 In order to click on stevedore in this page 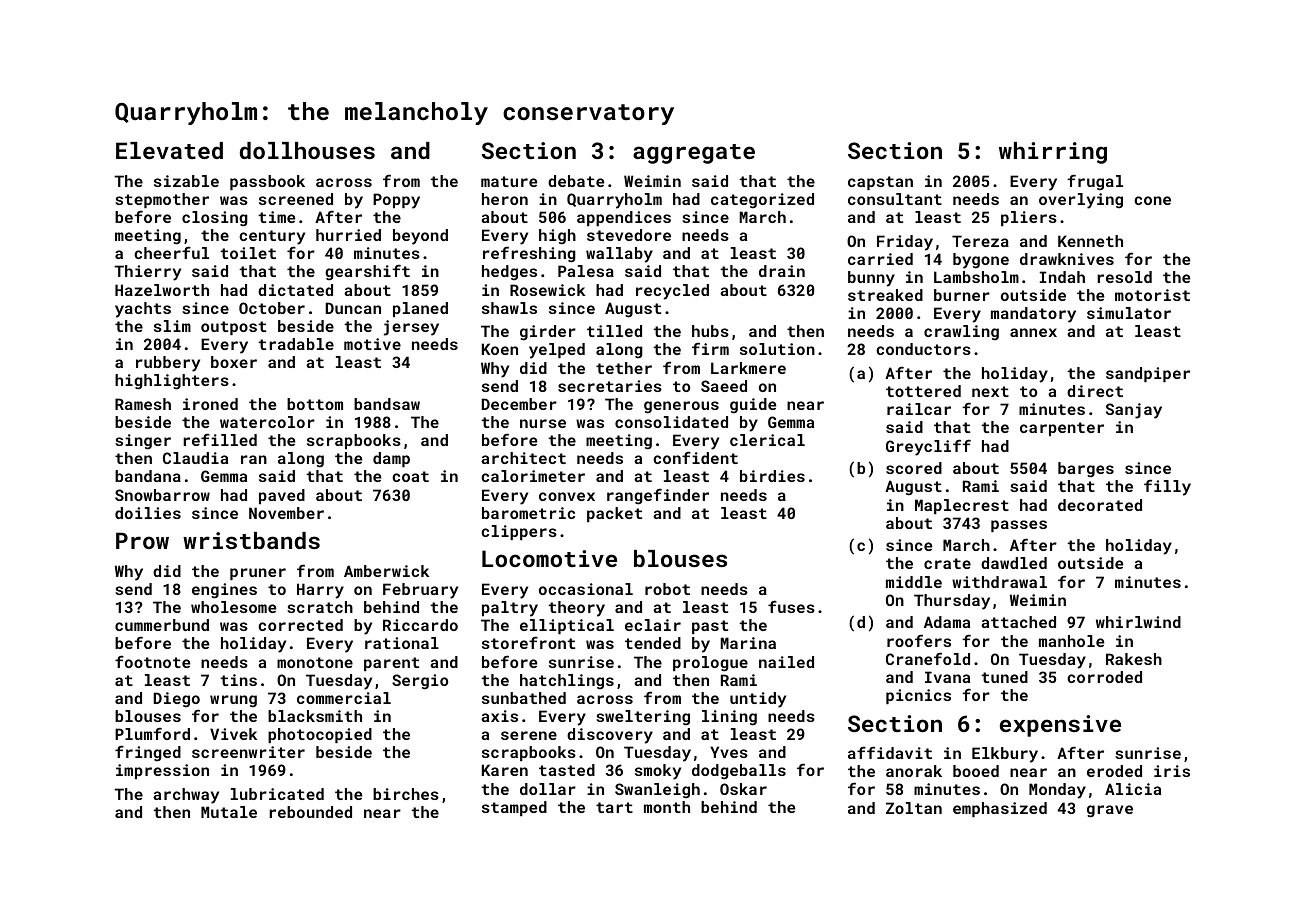, I will do `click(629, 235)`.
